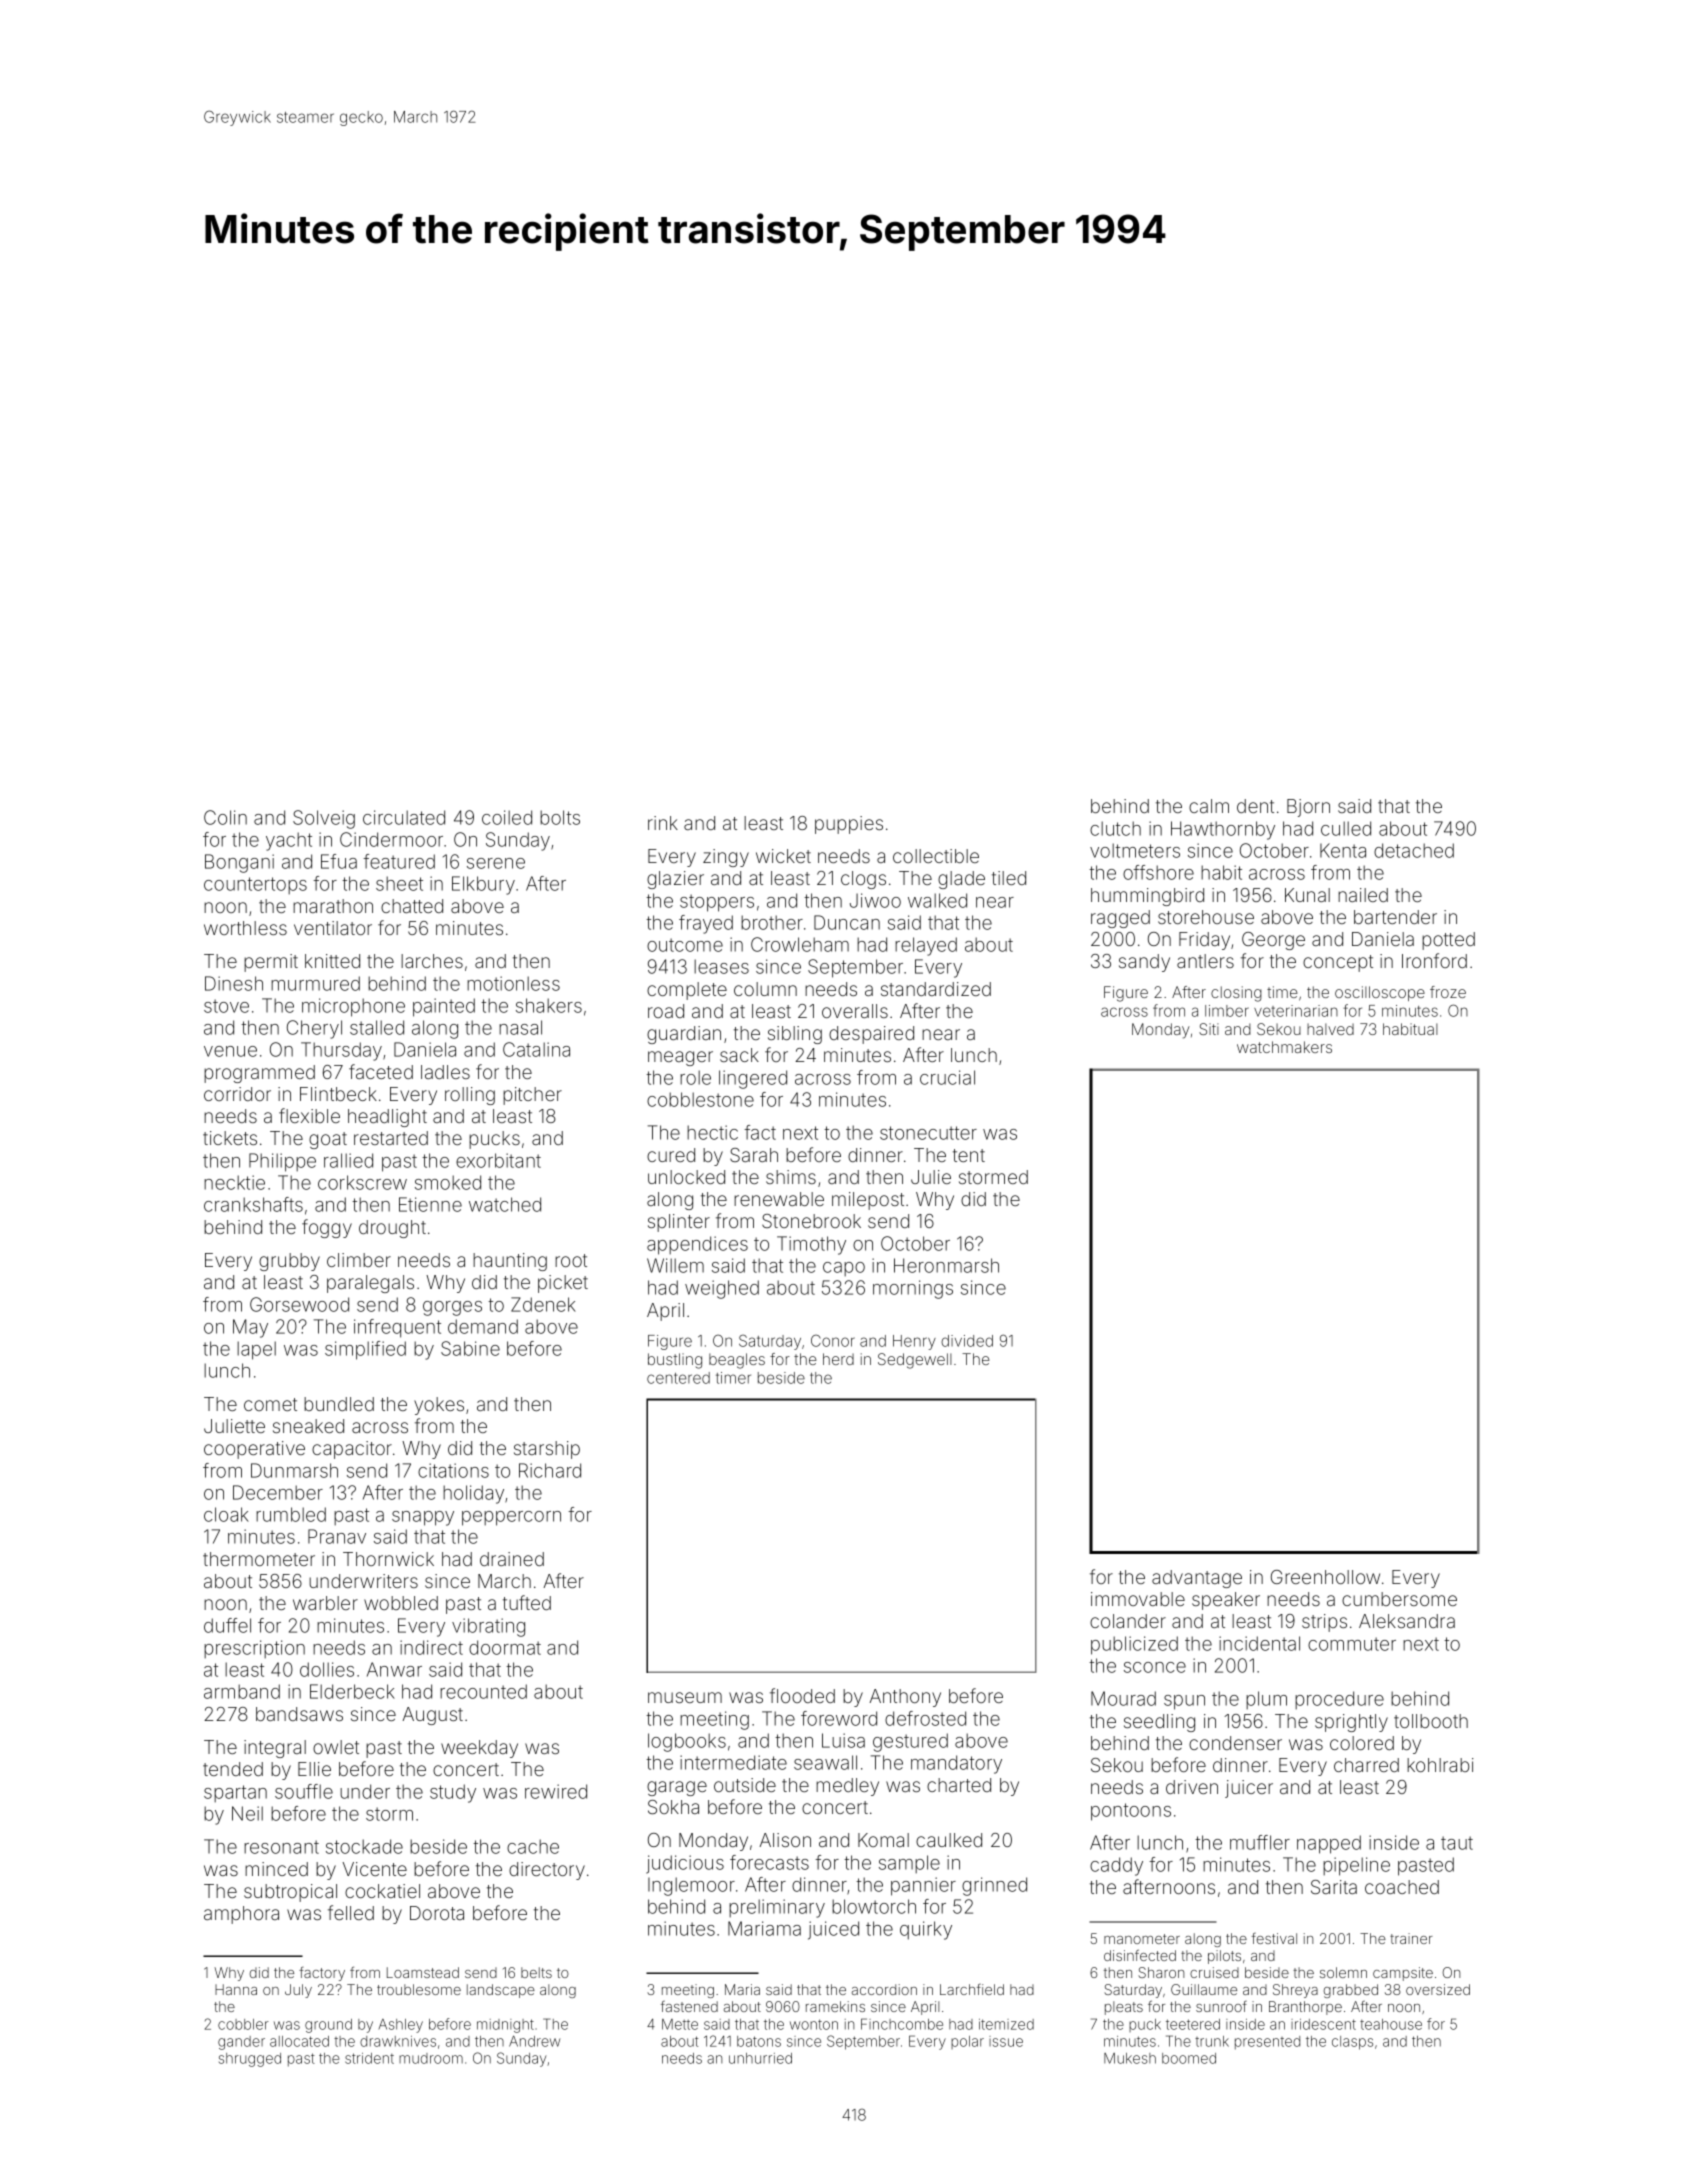 The image size is (1683, 2178). Describe the element at coordinates (1346, 828) in the page. I see `culled` at that location.
